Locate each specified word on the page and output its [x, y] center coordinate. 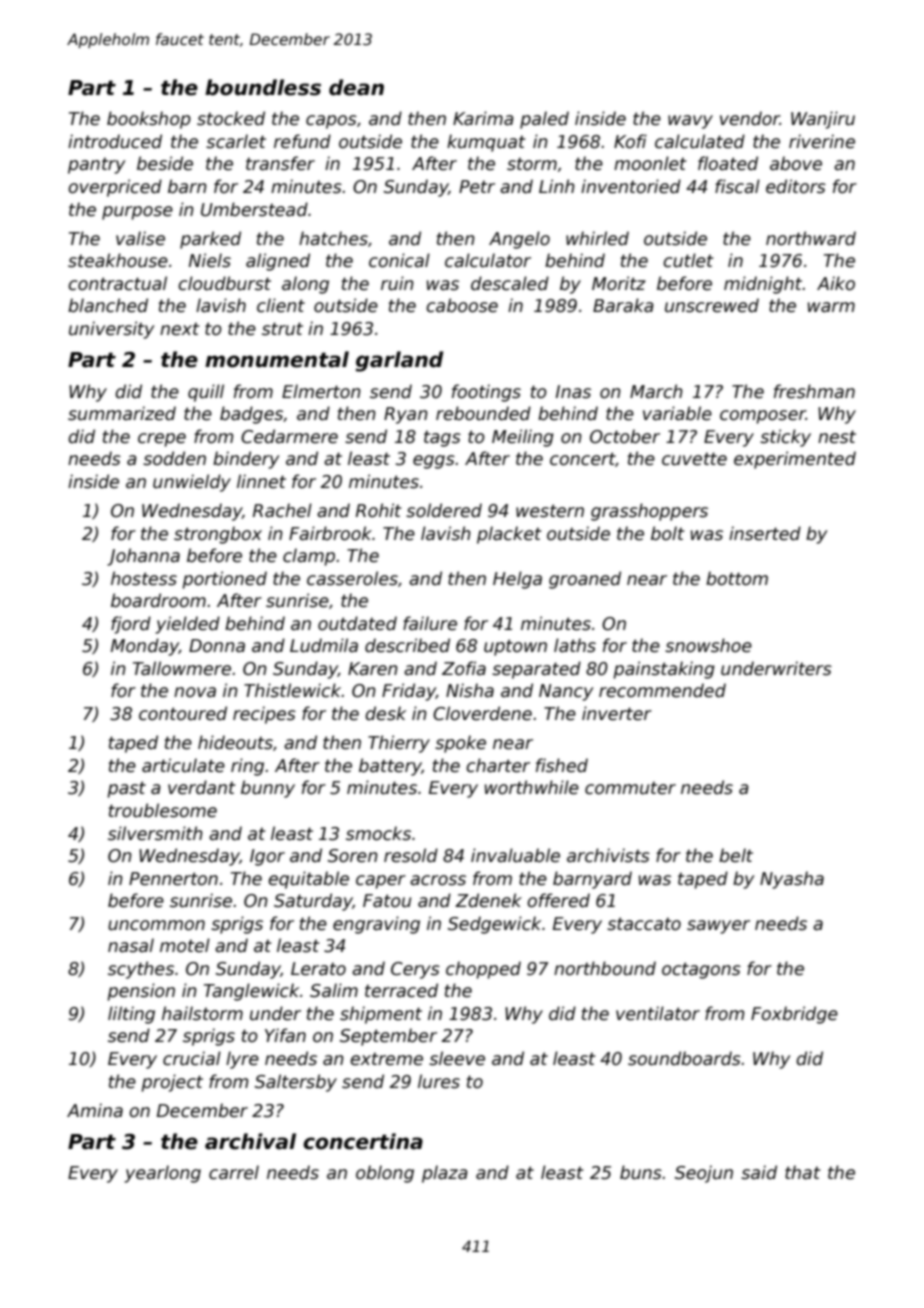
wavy [690, 122]
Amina [95, 1110]
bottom [737, 578]
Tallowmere [182, 668]
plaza [445, 1174]
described [407, 645]
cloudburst [224, 283]
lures [439, 1081]
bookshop [149, 120]
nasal [131, 945]
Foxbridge [794, 1015]
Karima [483, 118]
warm [831, 307]
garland [399, 361]
